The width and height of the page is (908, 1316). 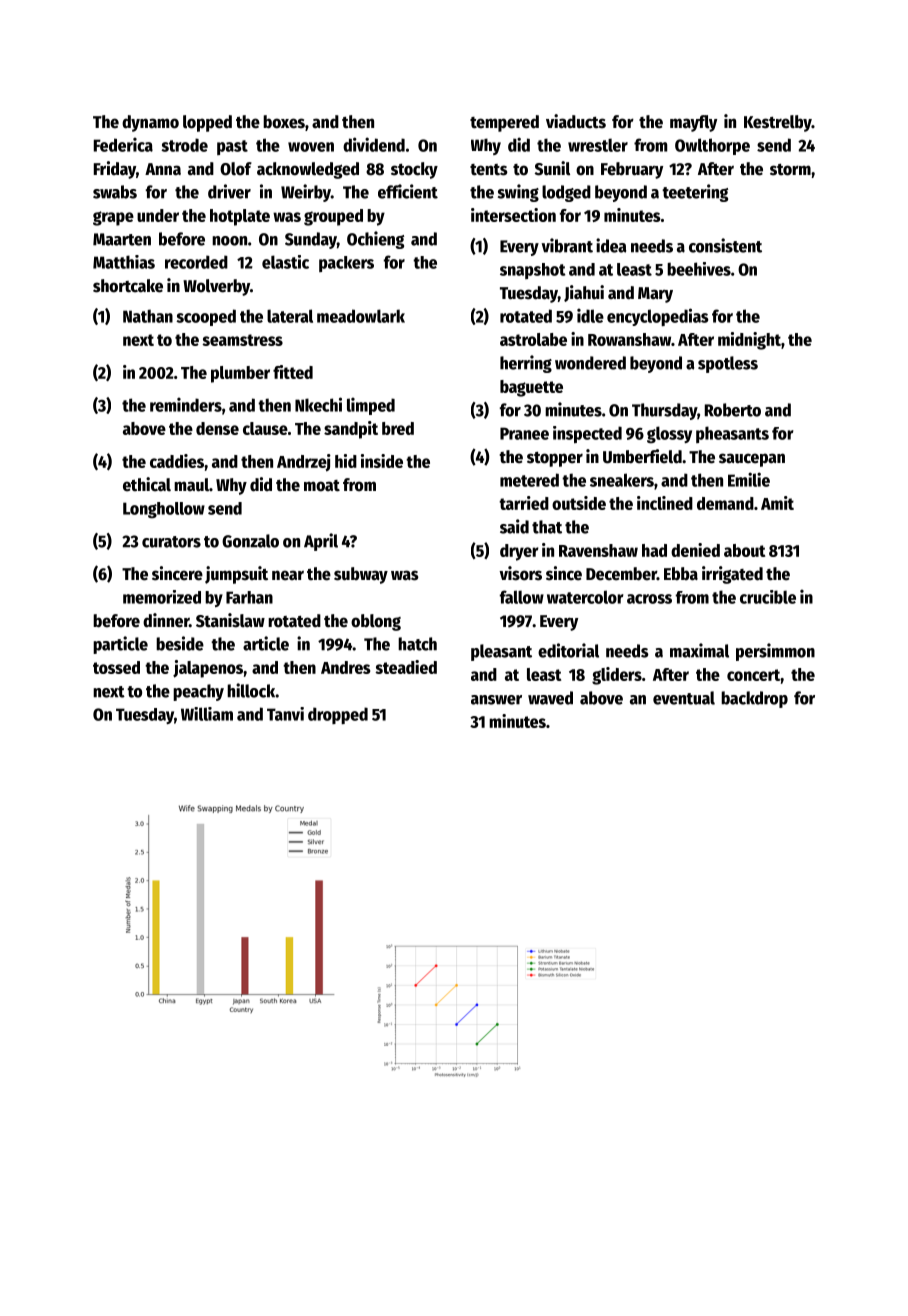 What do you see at coordinates (375, 240) in the page?
I see `Ochieng` at bounding box center [375, 240].
